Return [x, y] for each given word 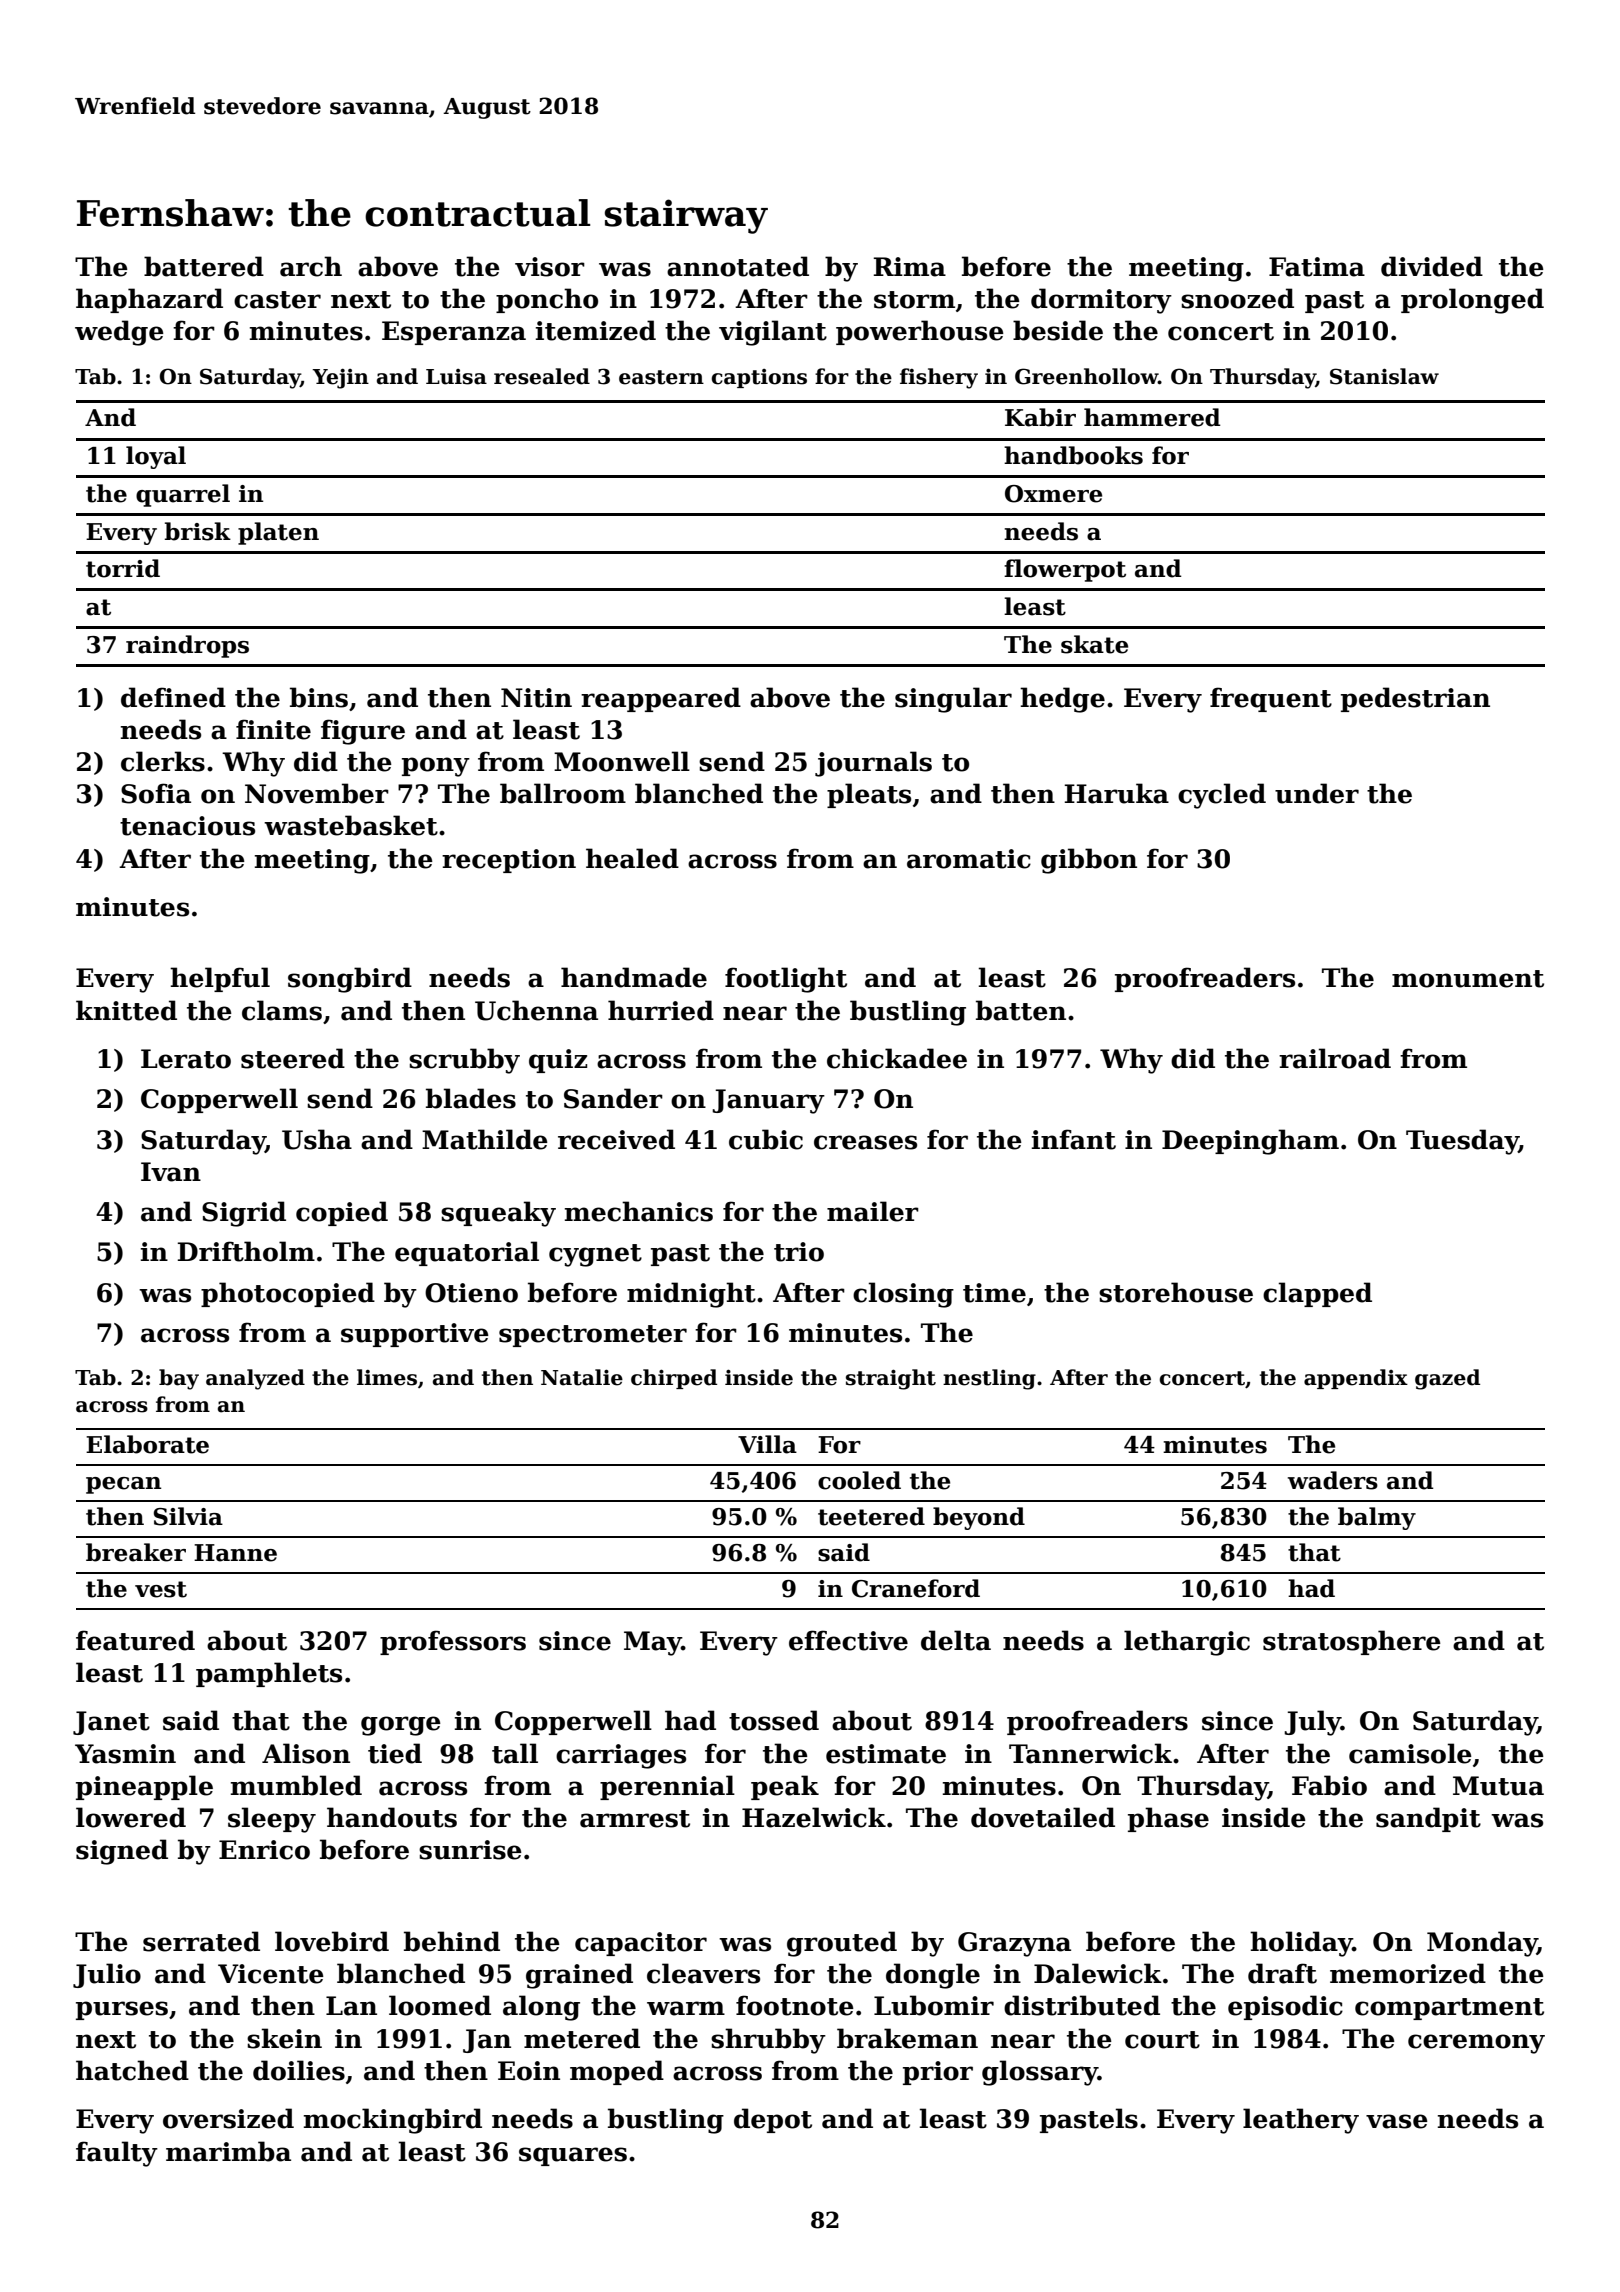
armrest [635, 1819]
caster [277, 300]
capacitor [641, 1944]
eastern [661, 377]
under [1317, 793]
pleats [869, 795]
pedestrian [1415, 699]
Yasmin [125, 1754]
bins [319, 697]
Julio [107, 1975]
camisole [1410, 1753]
